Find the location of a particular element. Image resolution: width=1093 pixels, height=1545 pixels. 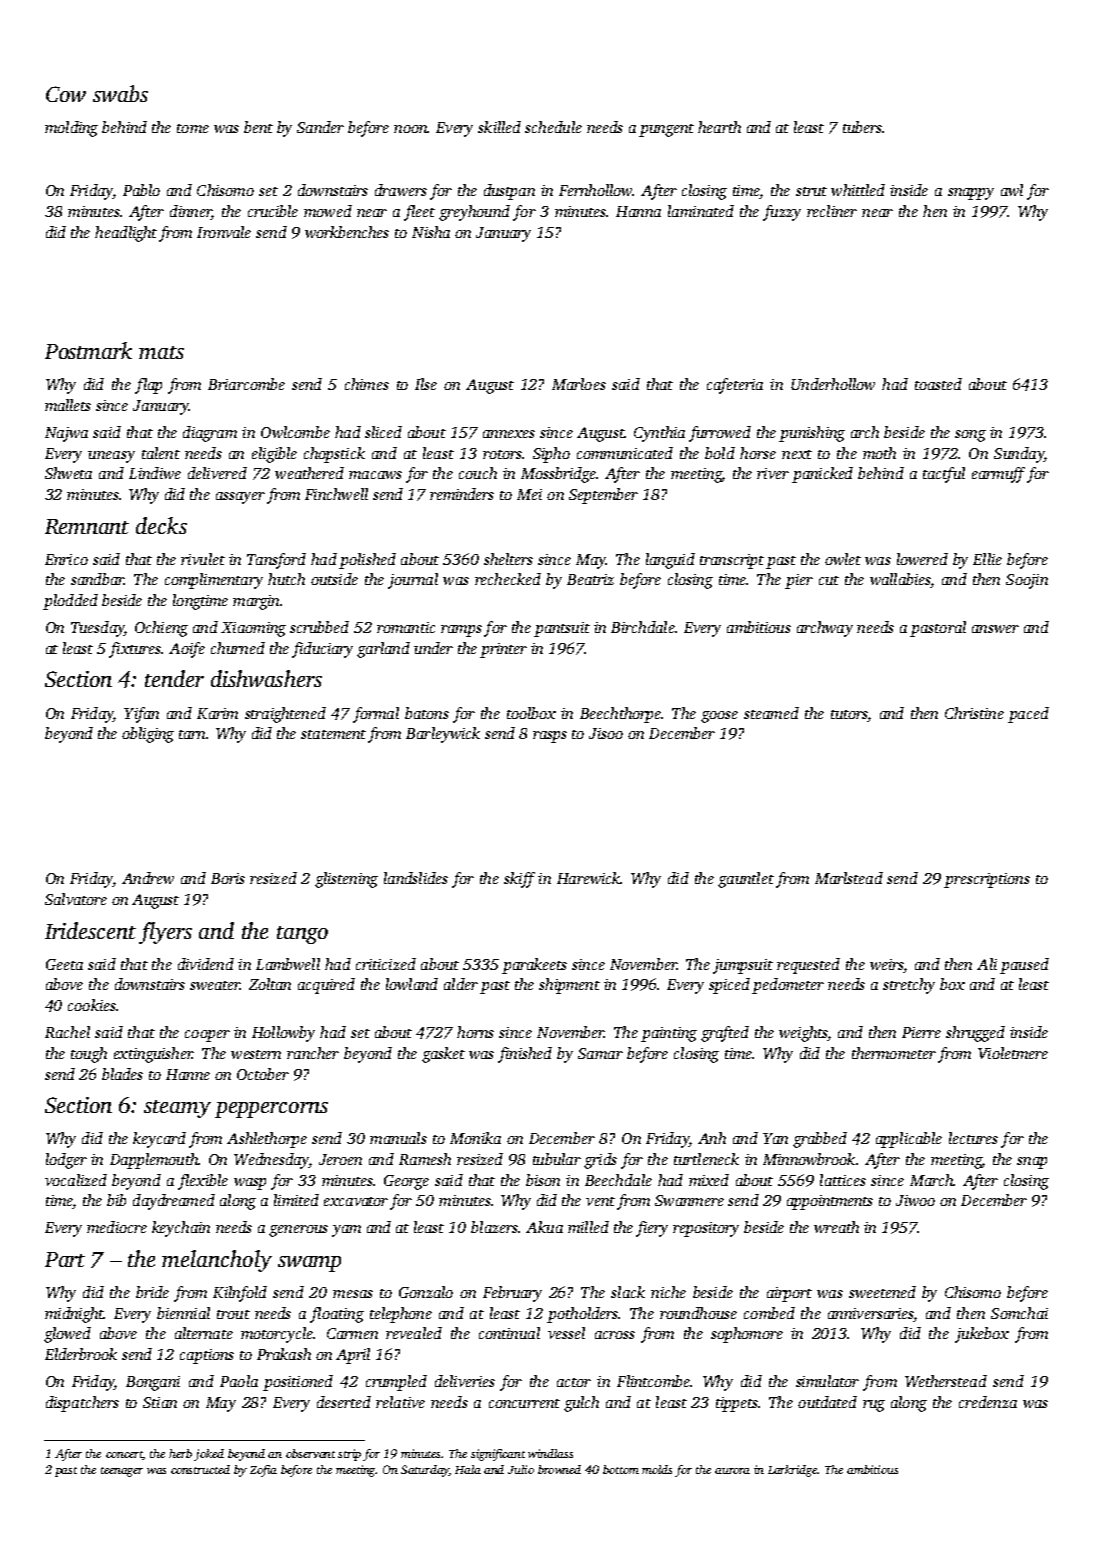

Zofia is located at coordinates (263, 1471).
